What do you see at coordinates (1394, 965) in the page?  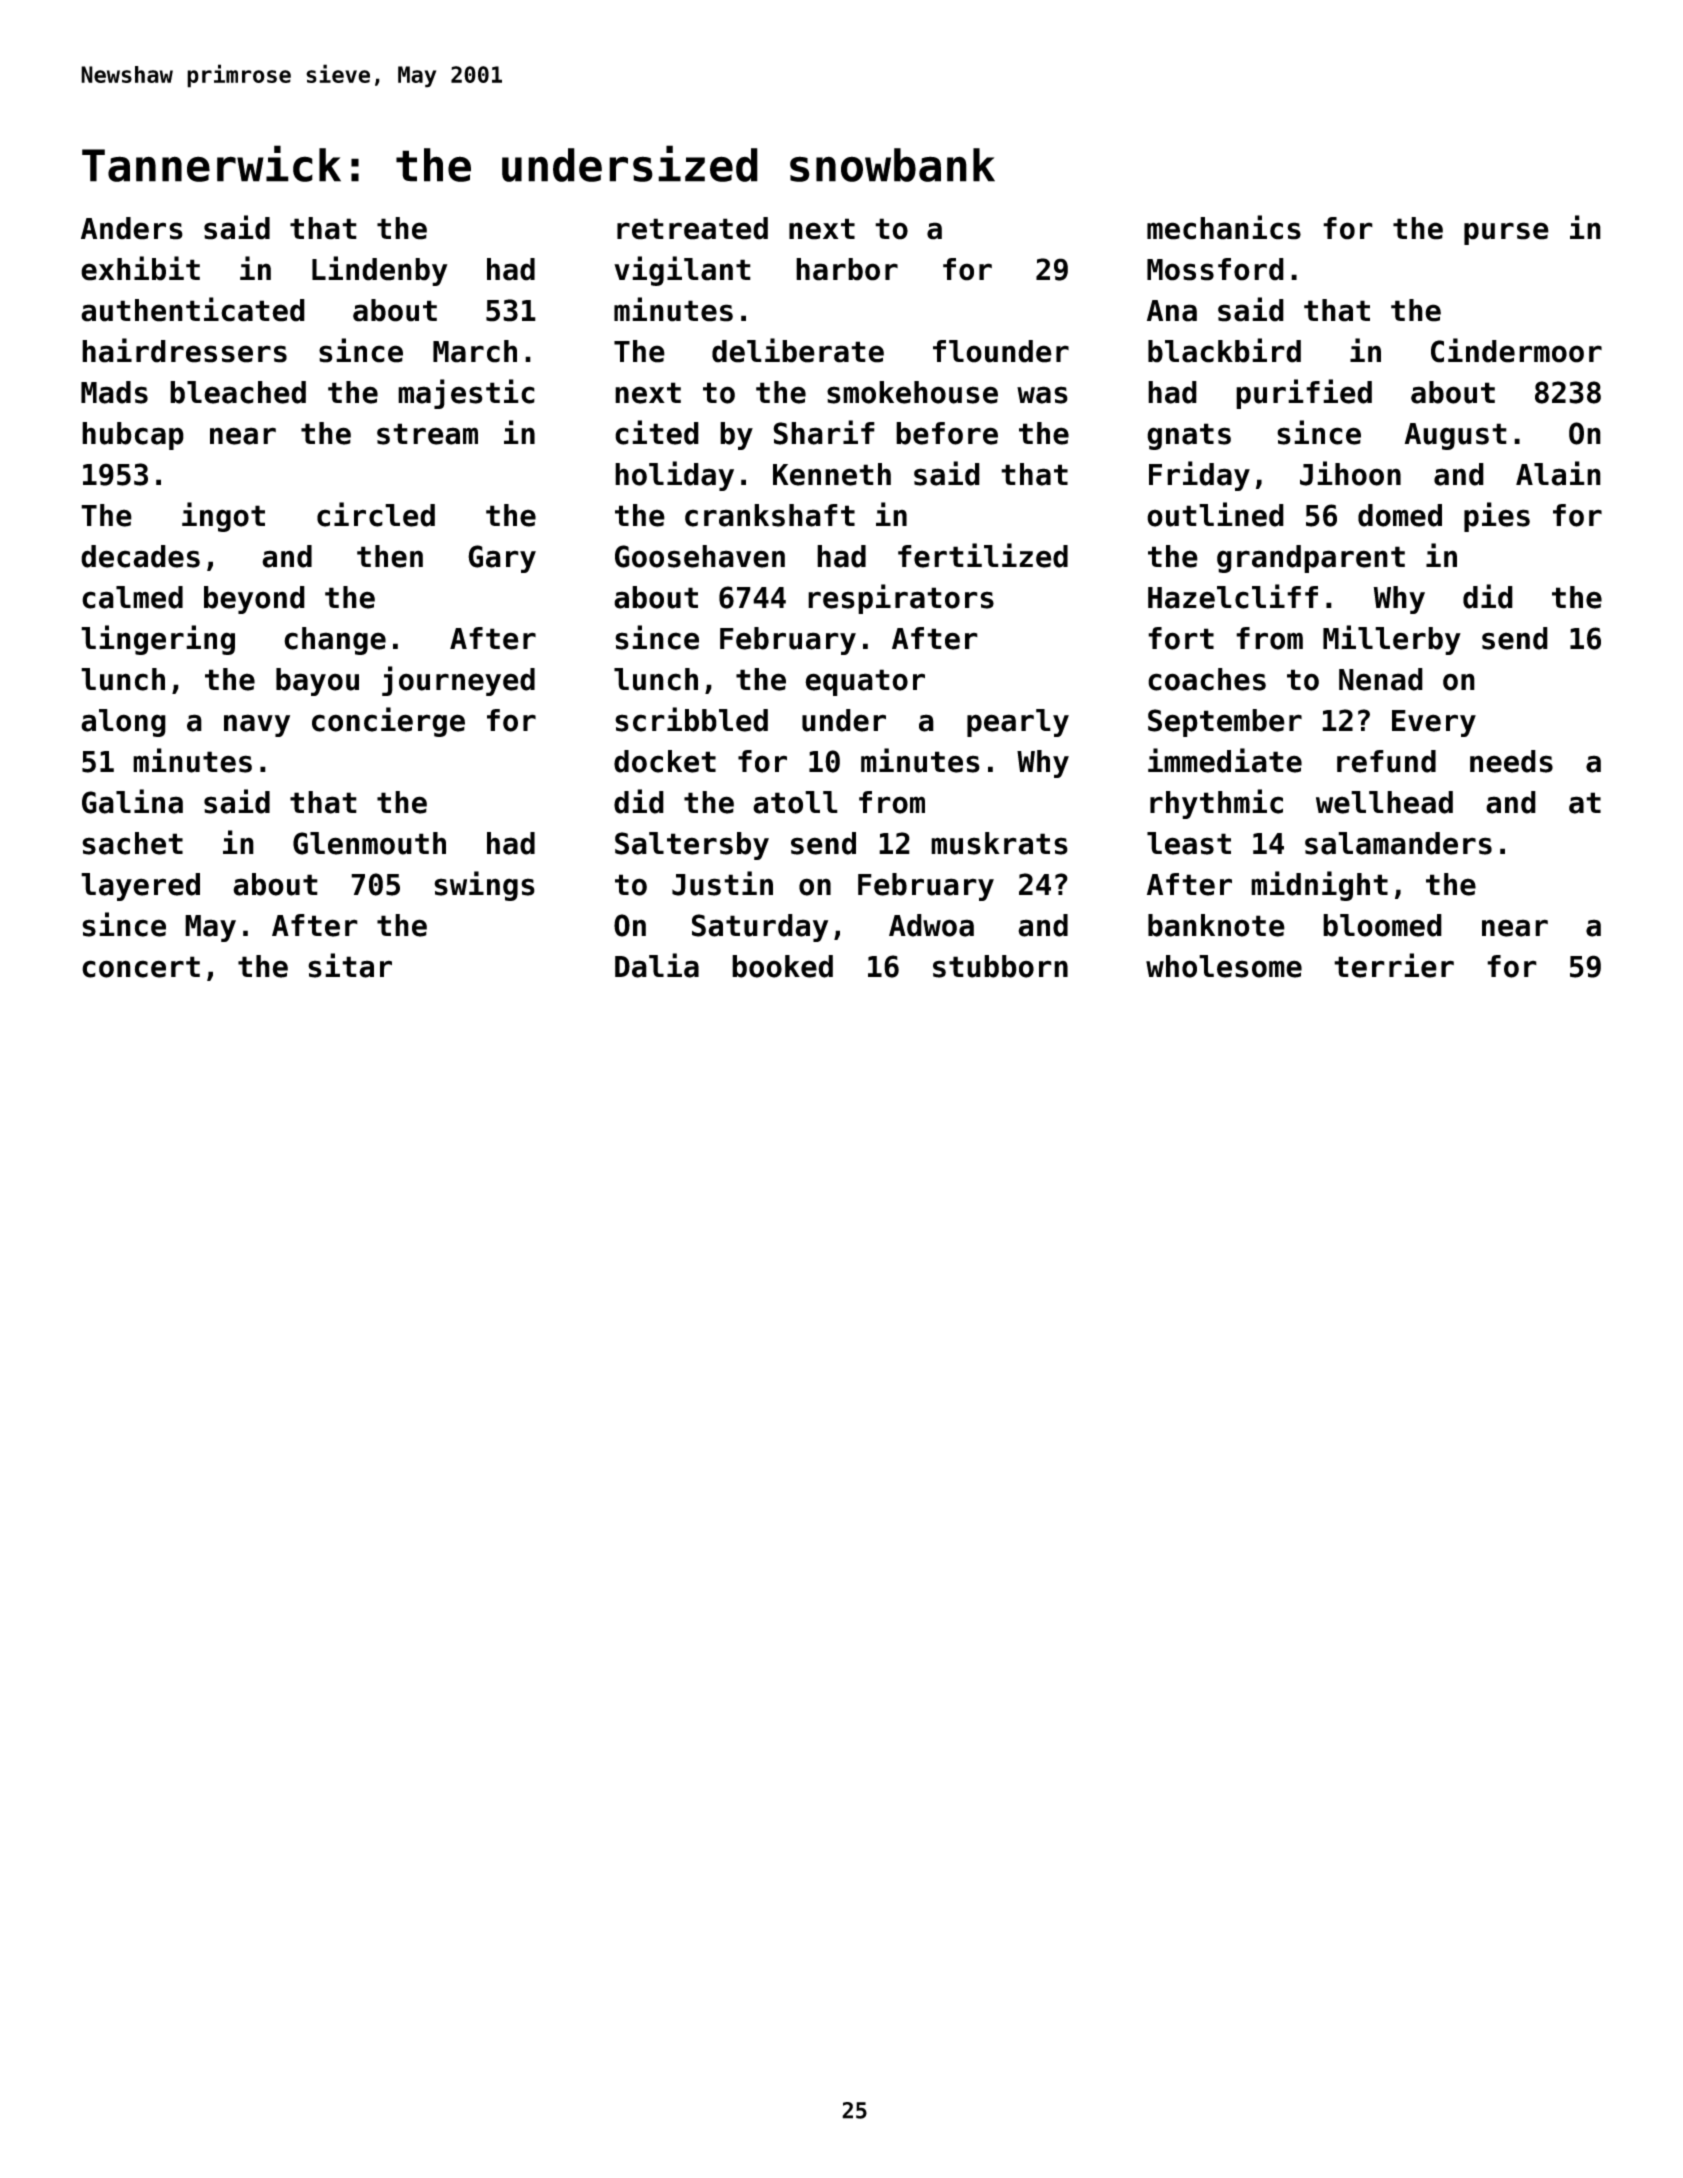 I see `terrier` at bounding box center [1394, 965].
